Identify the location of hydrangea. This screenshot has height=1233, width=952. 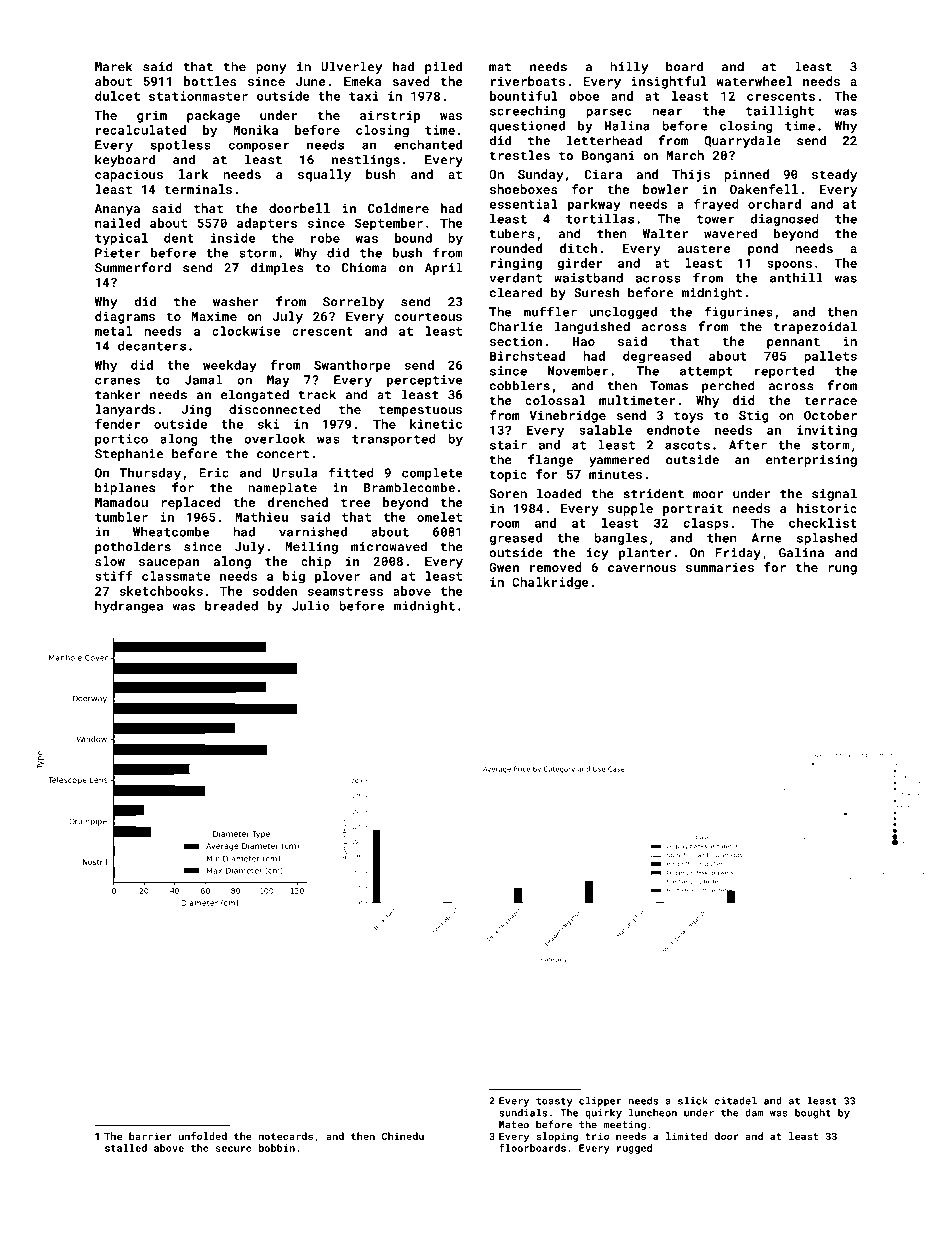
(129, 607).
